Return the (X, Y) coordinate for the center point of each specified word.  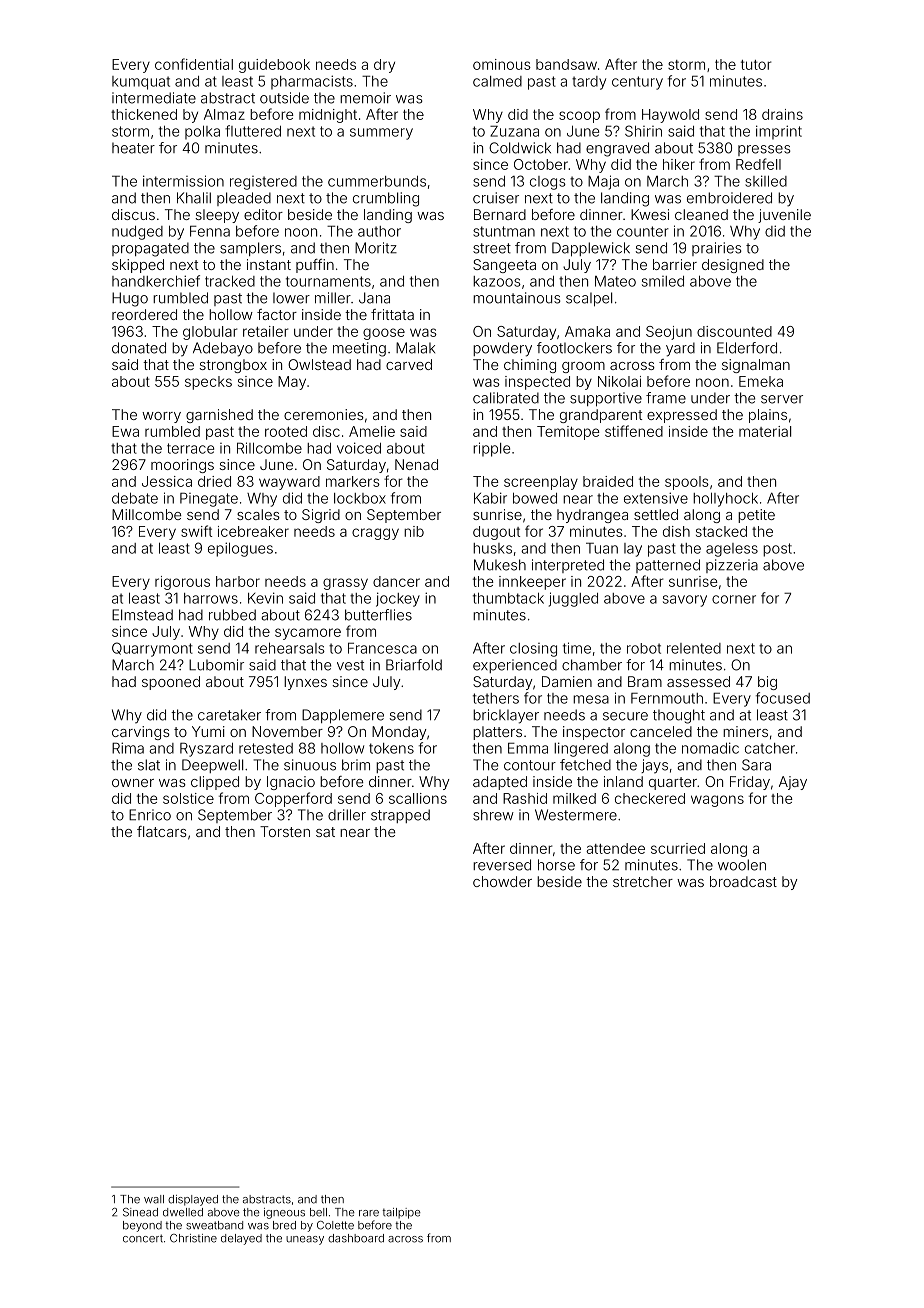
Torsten (285, 831)
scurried (678, 848)
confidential (194, 64)
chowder (502, 881)
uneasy (305, 1240)
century (637, 83)
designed (733, 266)
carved (409, 364)
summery (381, 134)
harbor (238, 581)
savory (685, 601)
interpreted (568, 566)
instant (269, 264)
